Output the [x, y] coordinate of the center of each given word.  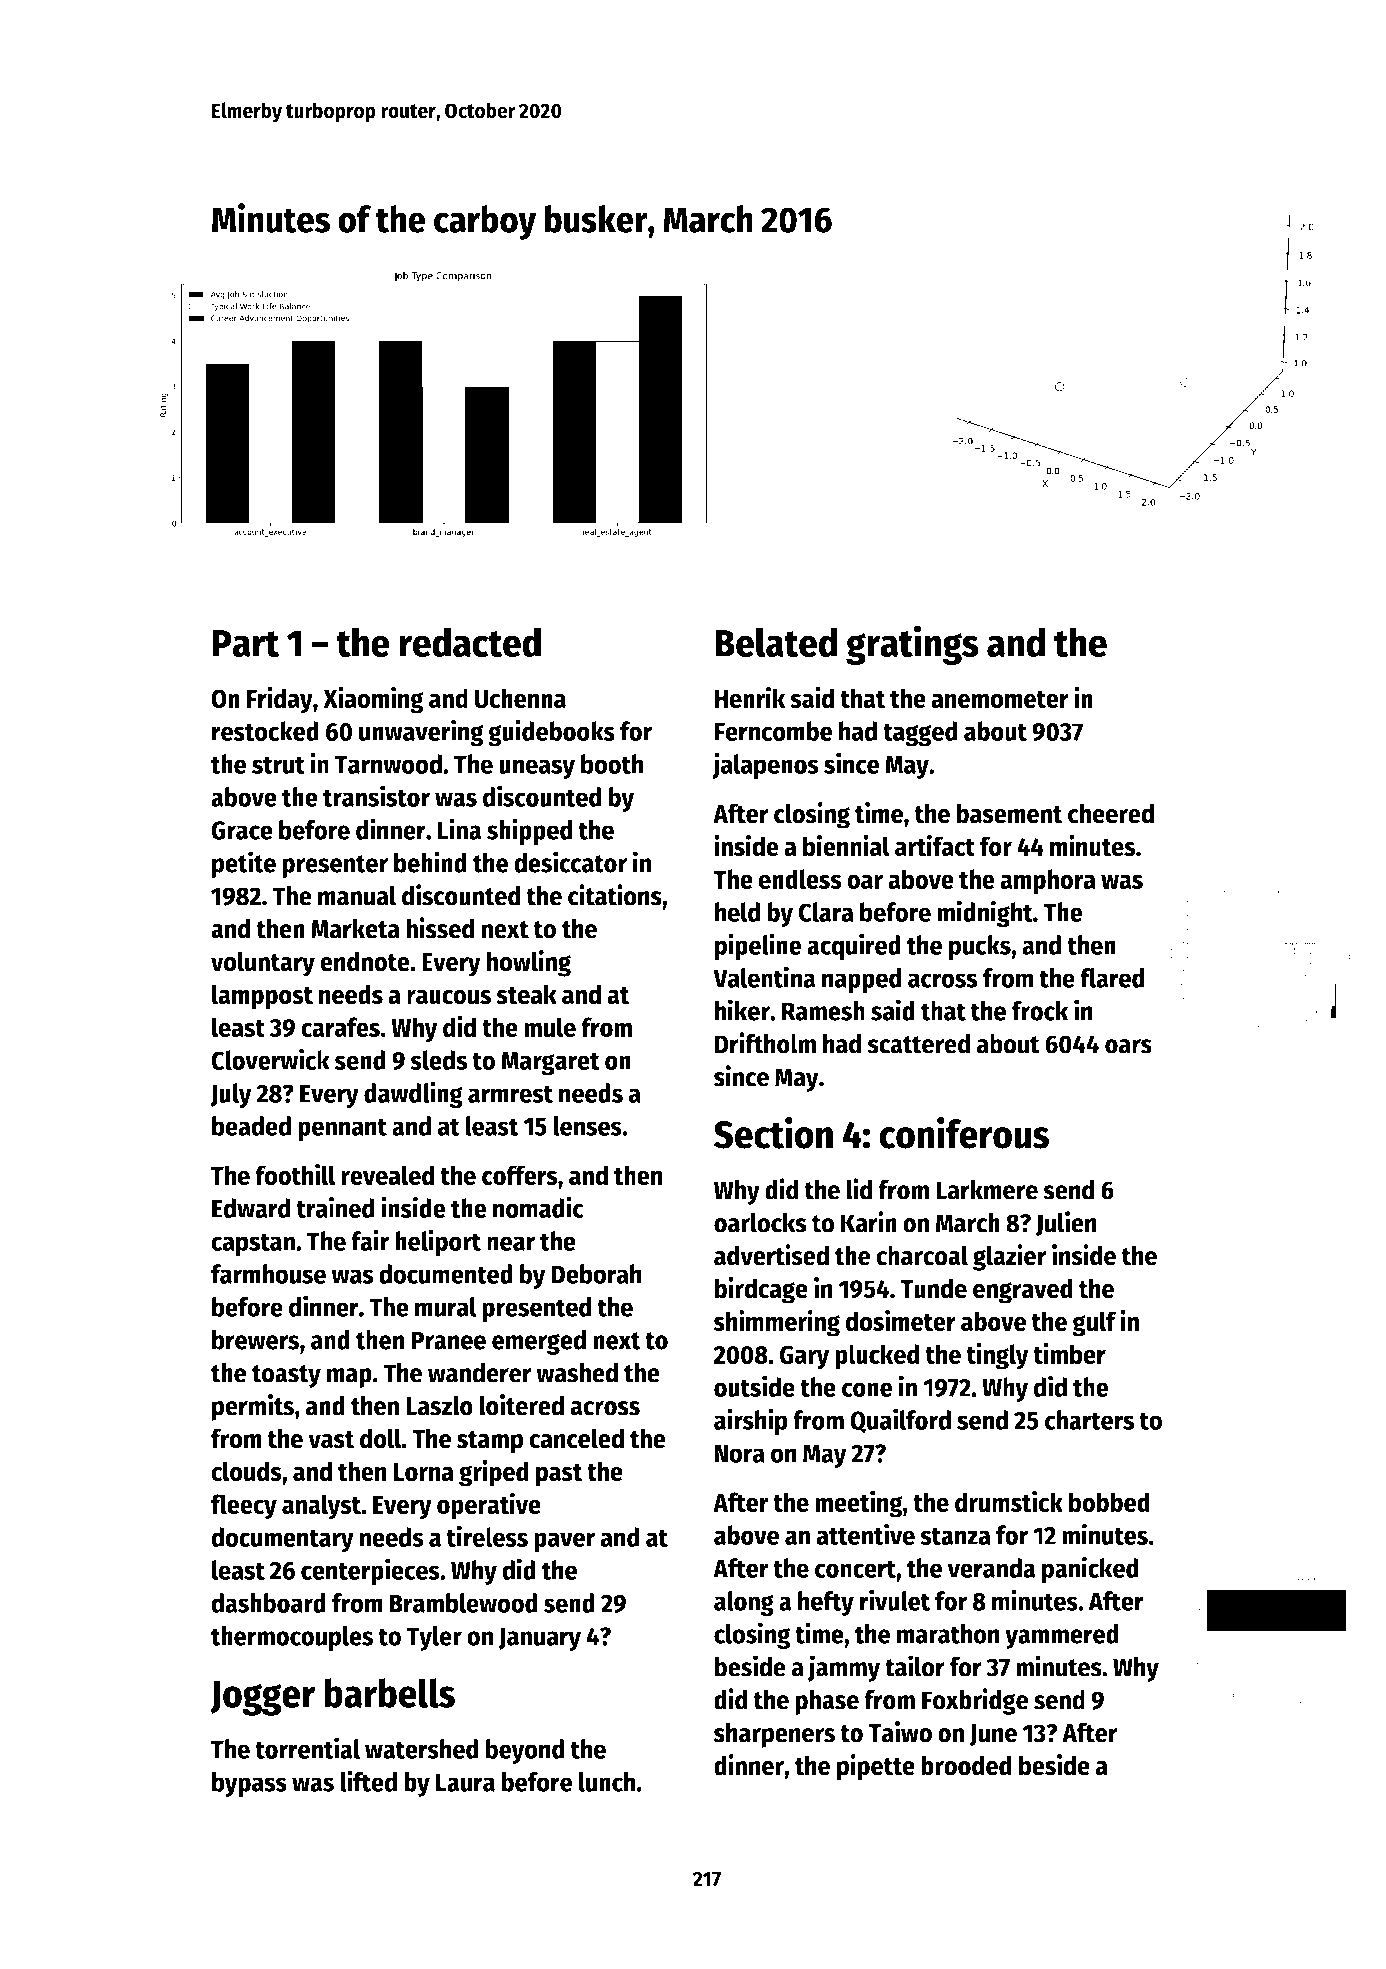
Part [246, 644]
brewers [255, 1340]
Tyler [434, 1638]
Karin [869, 1222]
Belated [776, 642]
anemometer [1000, 699]
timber [1069, 1353]
